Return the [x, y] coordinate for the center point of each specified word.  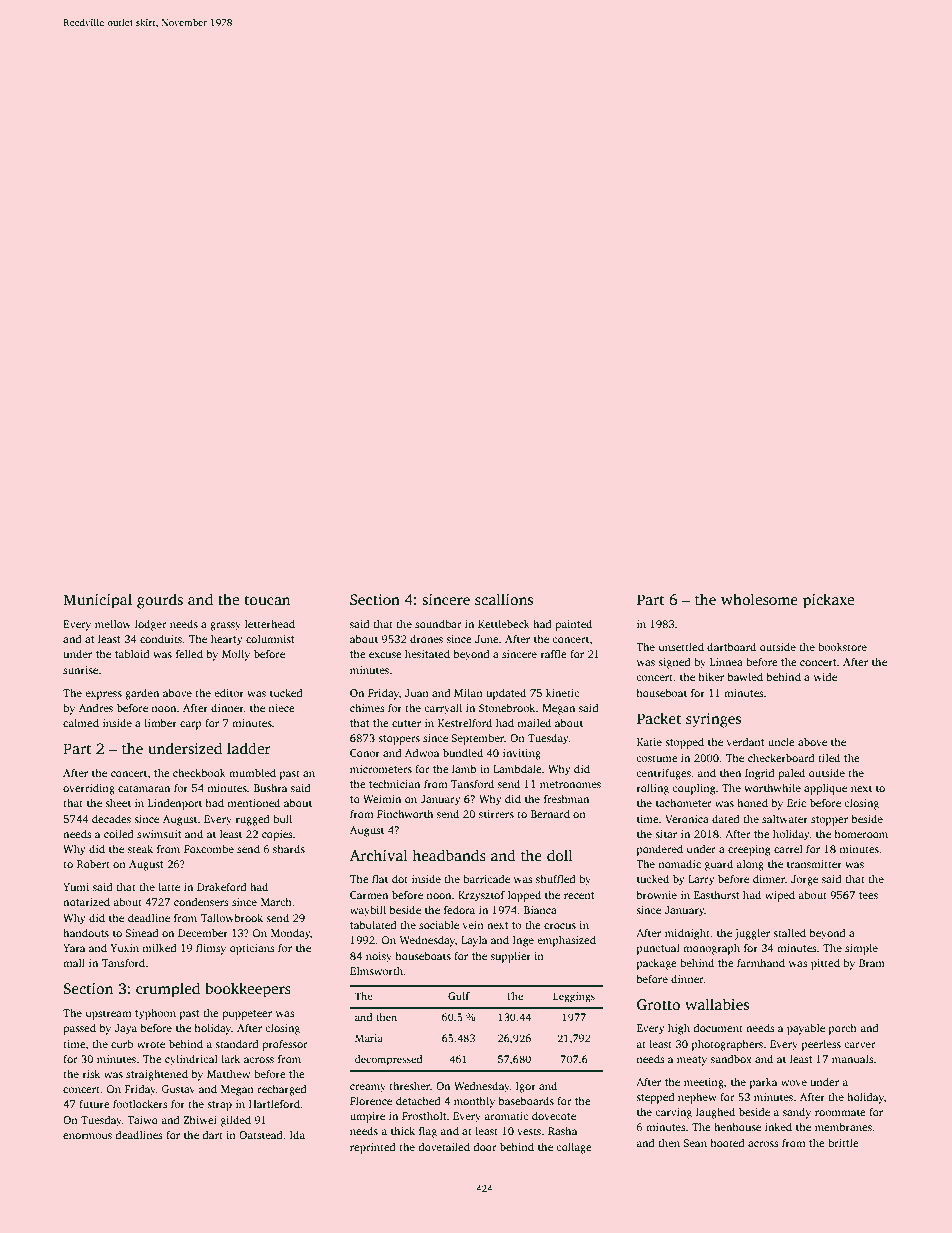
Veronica [687, 819]
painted [573, 625]
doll [560, 855]
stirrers [496, 814]
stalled [789, 932]
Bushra [270, 787]
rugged [253, 820]
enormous [87, 1136]
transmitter [814, 864]
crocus [560, 926]
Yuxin [124, 948]
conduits [161, 638]
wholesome [759, 599]
